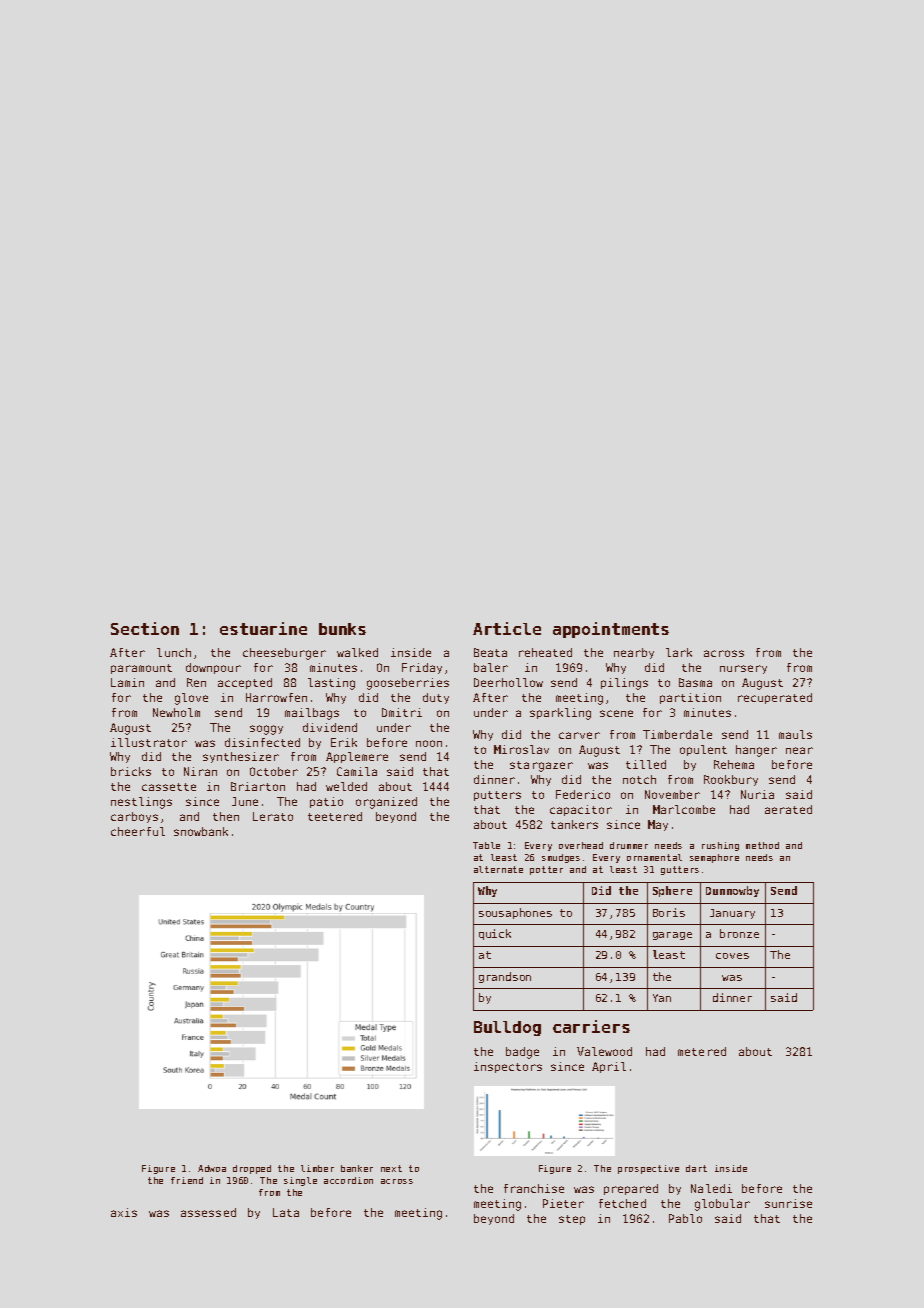 This screenshot has width=924, height=1308. I want to click on coves, so click(732, 956).
